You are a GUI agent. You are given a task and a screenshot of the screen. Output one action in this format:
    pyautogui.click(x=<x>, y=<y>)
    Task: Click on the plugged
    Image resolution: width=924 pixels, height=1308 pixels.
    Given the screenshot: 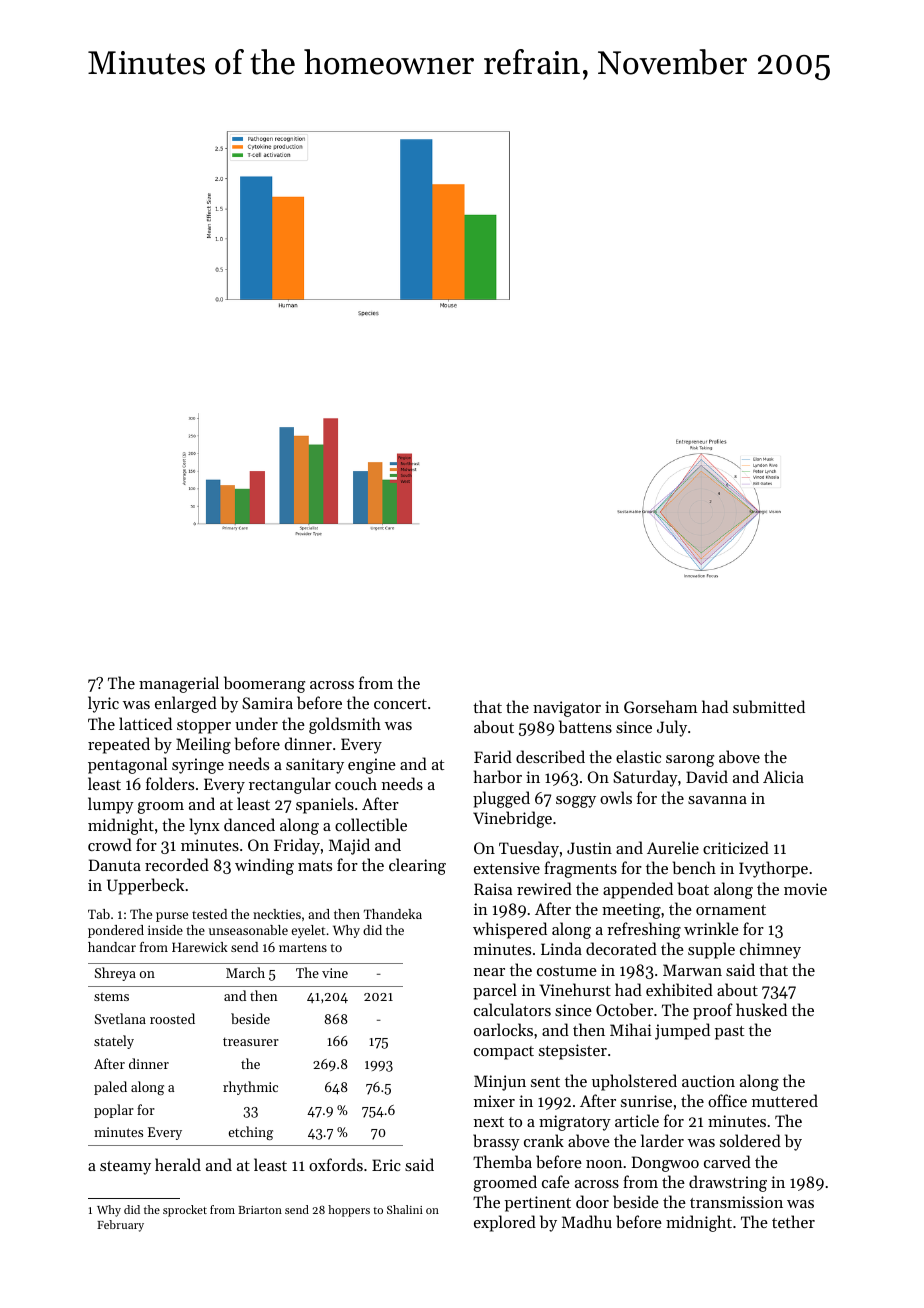 What is the action you would take?
    pyautogui.click(x=501, y=799)
